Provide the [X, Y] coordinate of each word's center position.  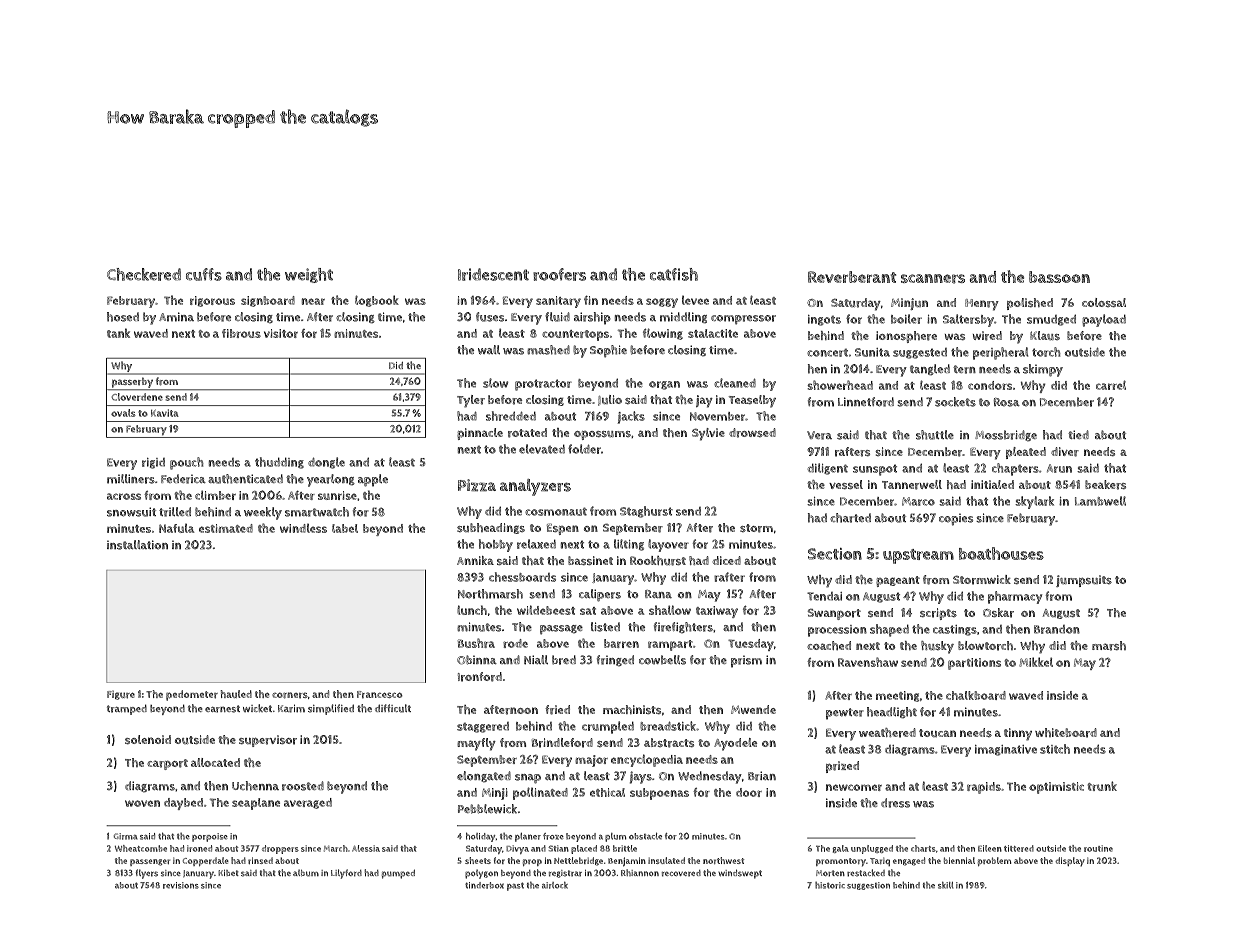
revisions [181, 885]
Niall [536, 660]
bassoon [1059, 277]
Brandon [1057, 629]
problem [994, 861]
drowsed [752, 433]
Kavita [165, 413]
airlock [555, 885]
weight [309, 275]
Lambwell [1100, 501]
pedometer [192, 695]
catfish [674, 274]
